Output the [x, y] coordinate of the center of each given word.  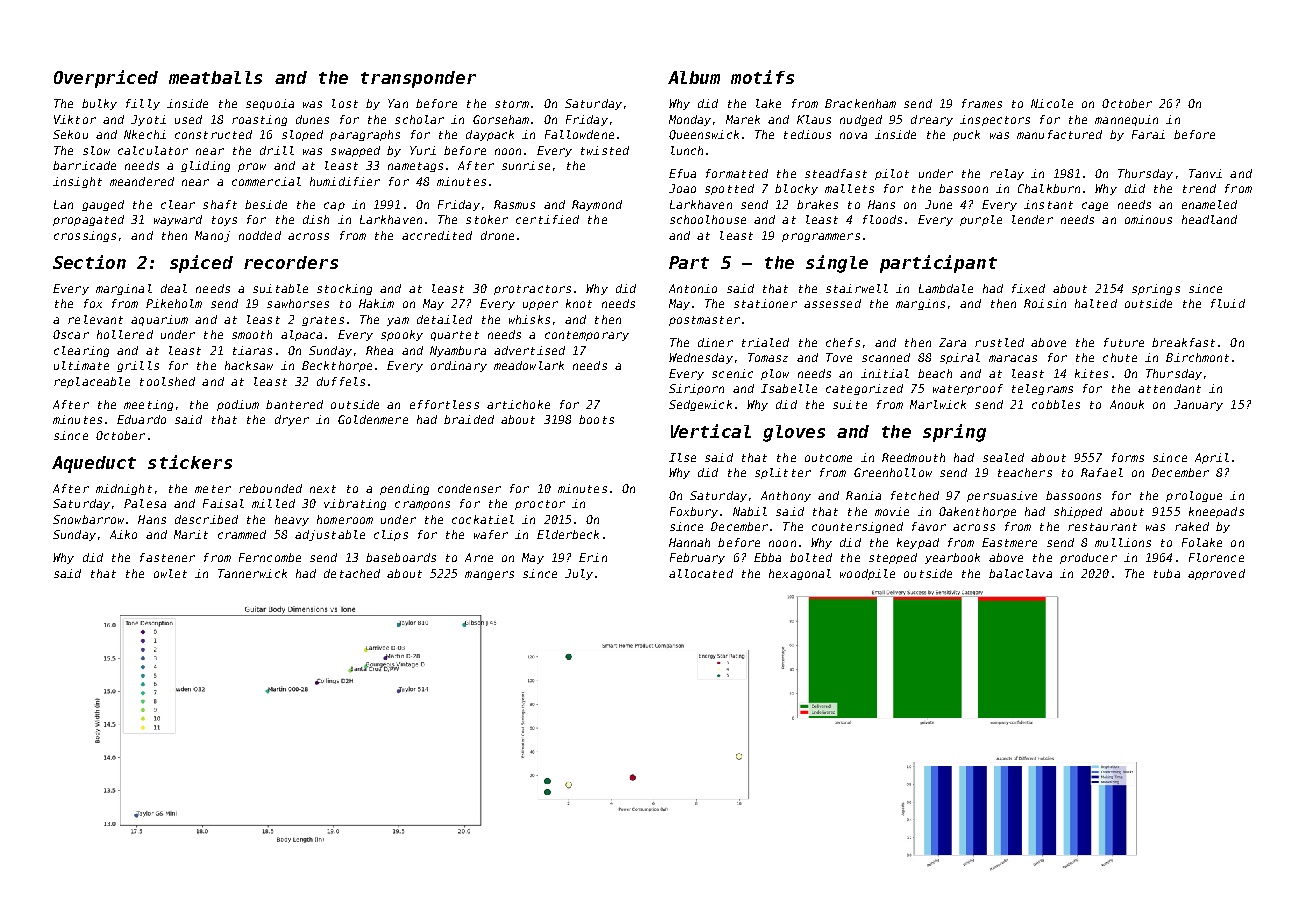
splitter [783, 473]
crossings [85, 236]
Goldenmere [373, 419]
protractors [532, 290]
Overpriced [106, 79]
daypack [490, 135]
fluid [1228, 303]
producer [1088, 558]
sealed [1003, 457]
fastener [167, 557]
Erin [593, 557]
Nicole [1052, 103]
